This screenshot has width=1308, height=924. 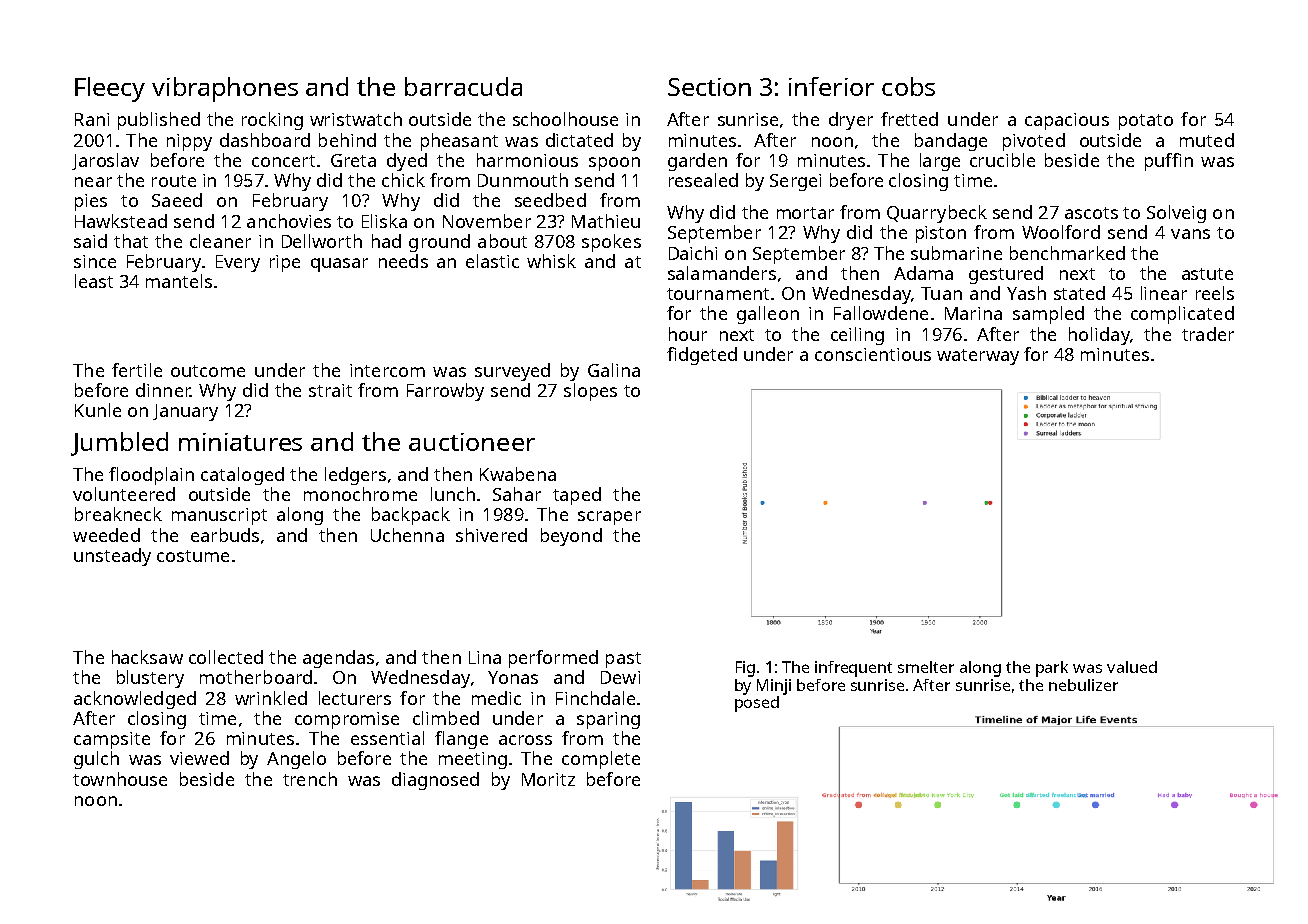 What do you see at coordinates (709, 87) in the screenshot?
I see `Section` at bounding box center [709, 87].
